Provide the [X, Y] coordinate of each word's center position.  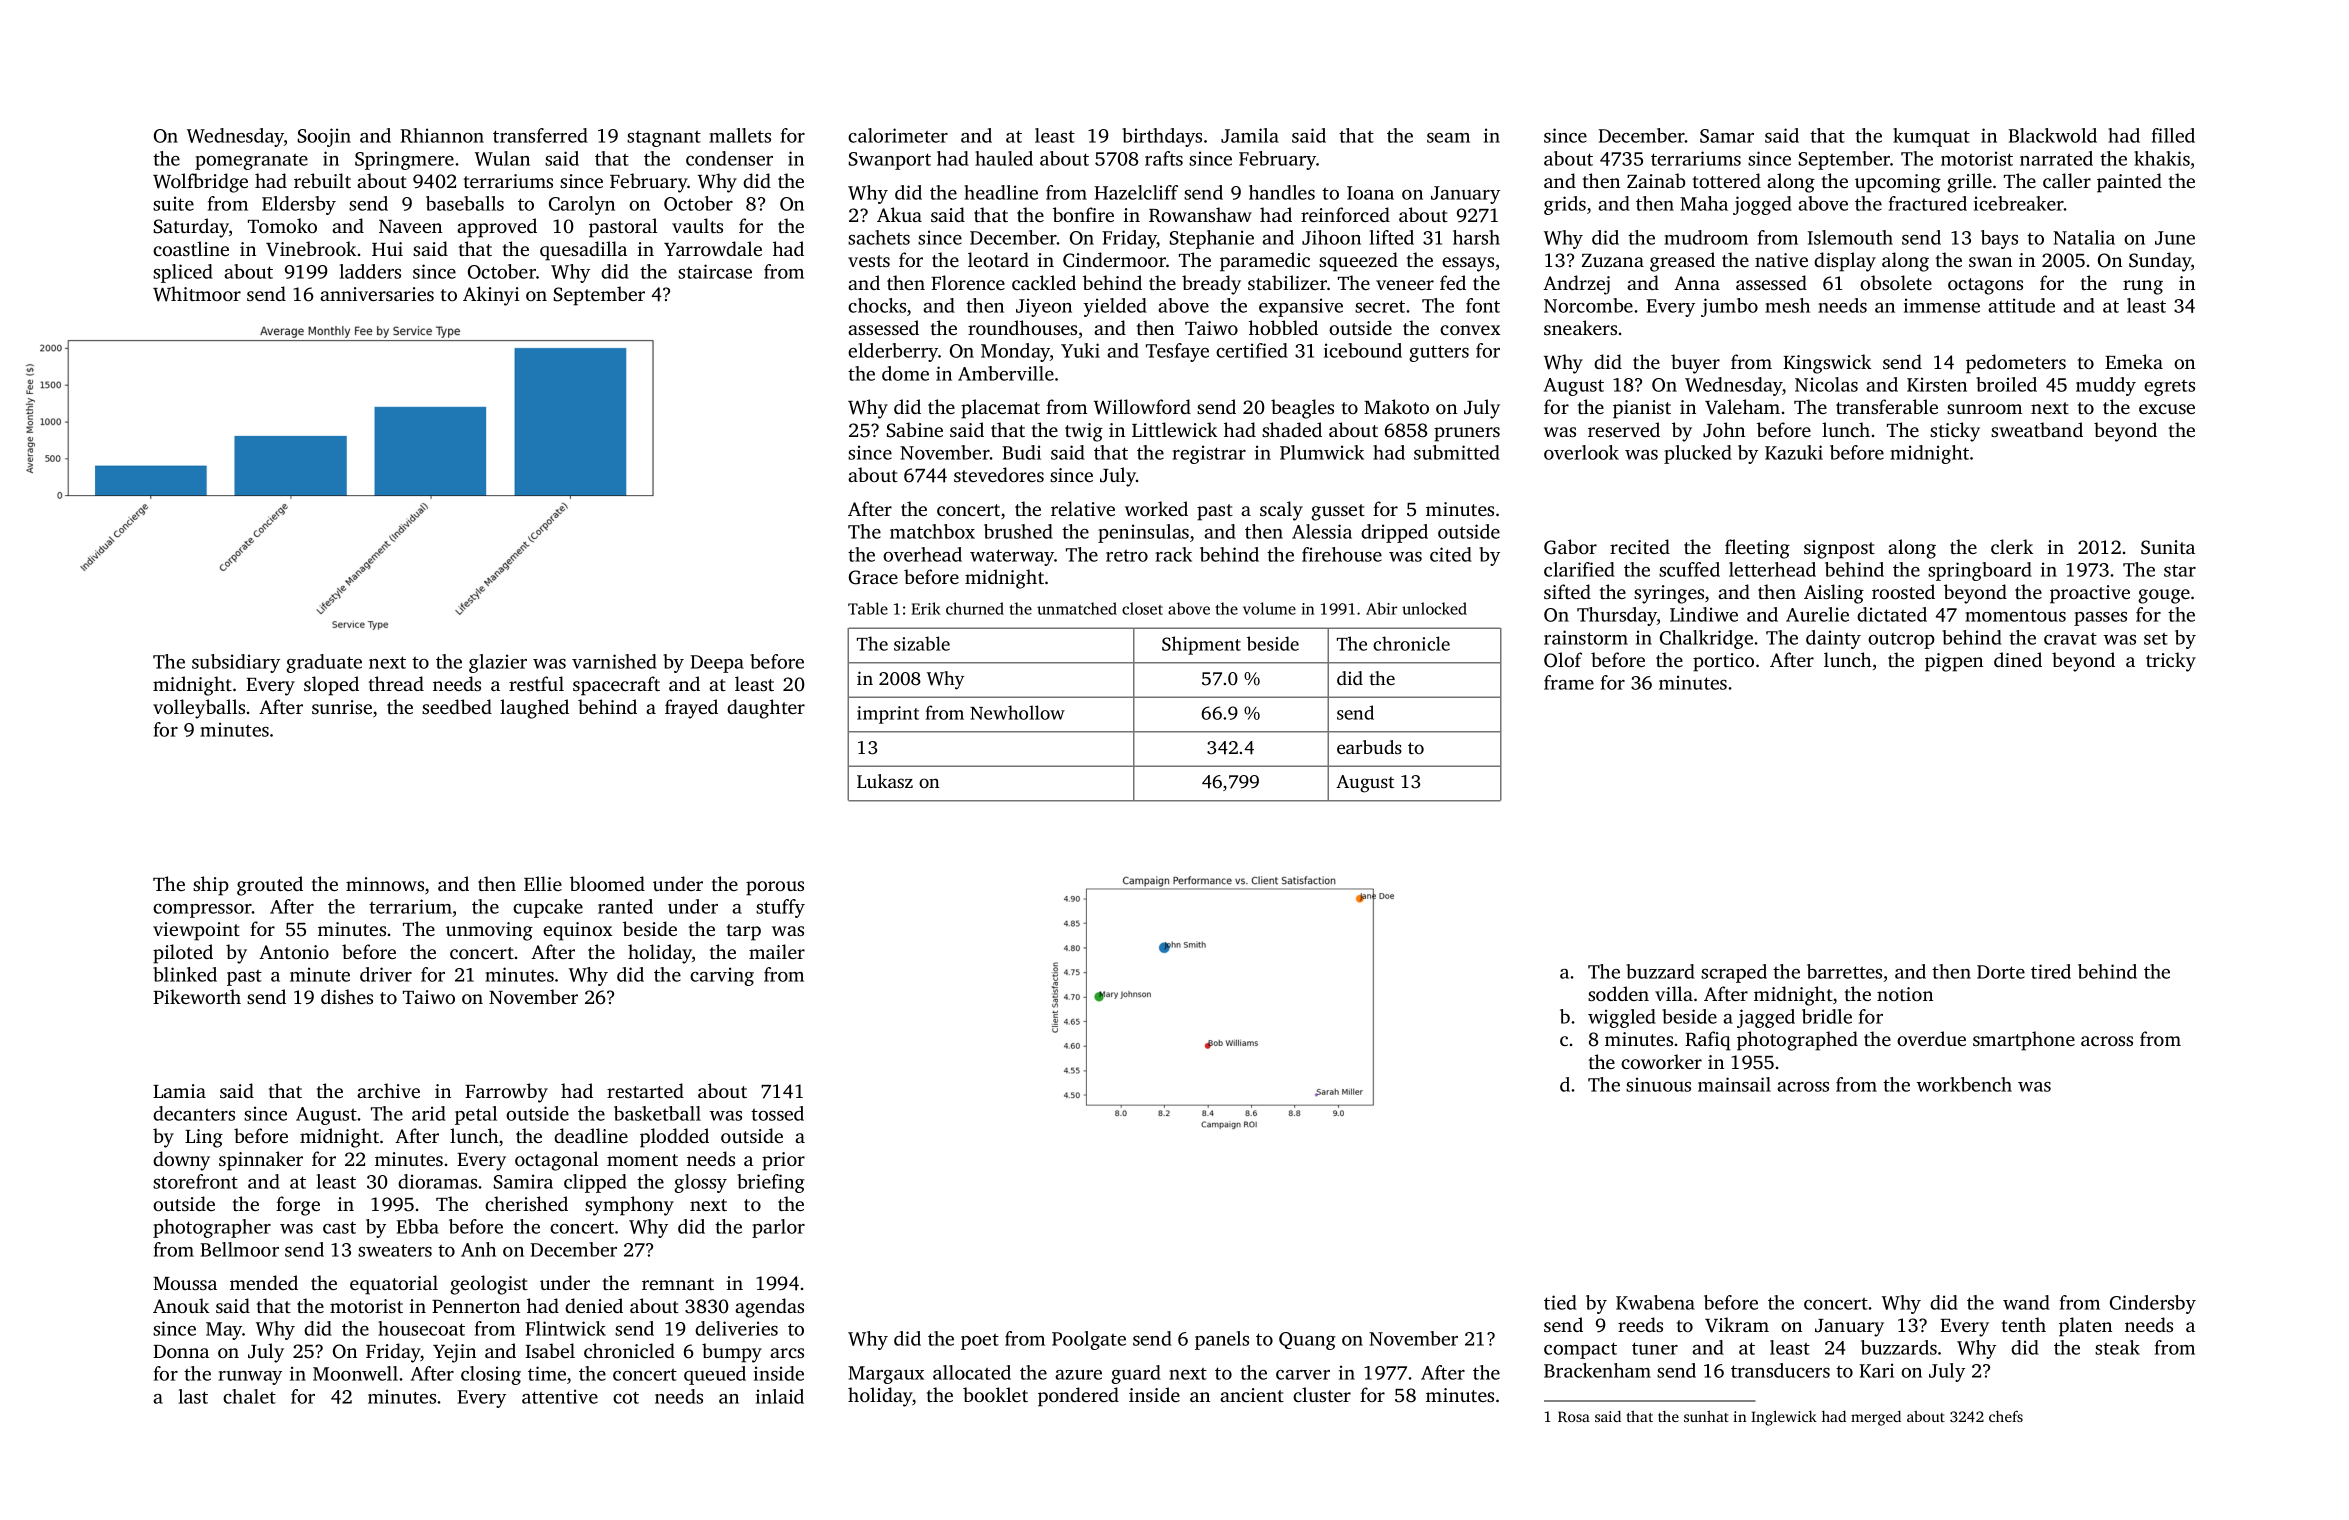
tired [2051, 971]
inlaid [780, 1396]
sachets [879, 237]
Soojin [324, 137]
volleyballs [199, 709]
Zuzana [1613, 260]
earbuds [1369, 747]
